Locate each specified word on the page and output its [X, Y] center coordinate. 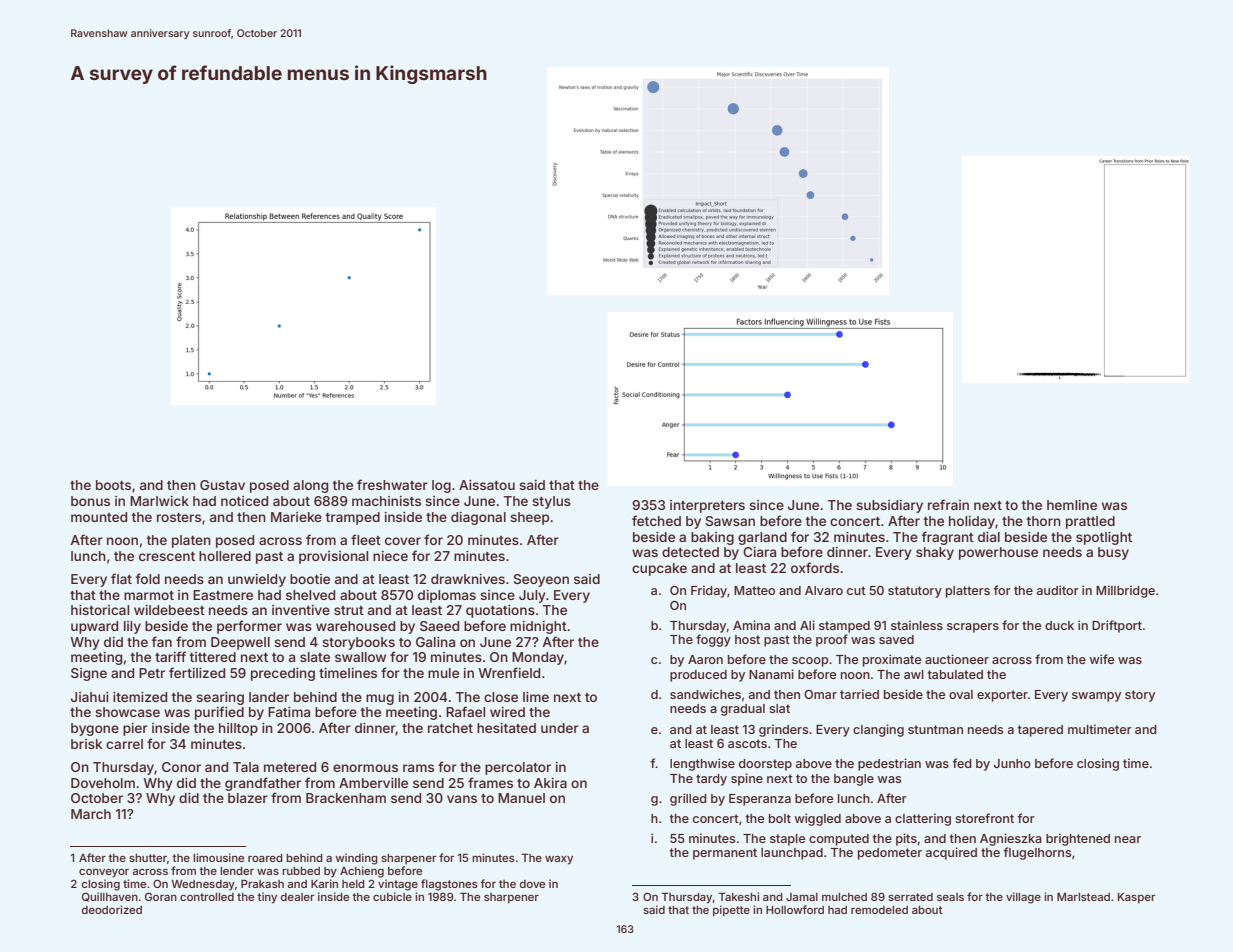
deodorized [112, 909]
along [310, 486]
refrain [948, 504]
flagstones [449, 885]
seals [950, 897]
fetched [656, 520]
